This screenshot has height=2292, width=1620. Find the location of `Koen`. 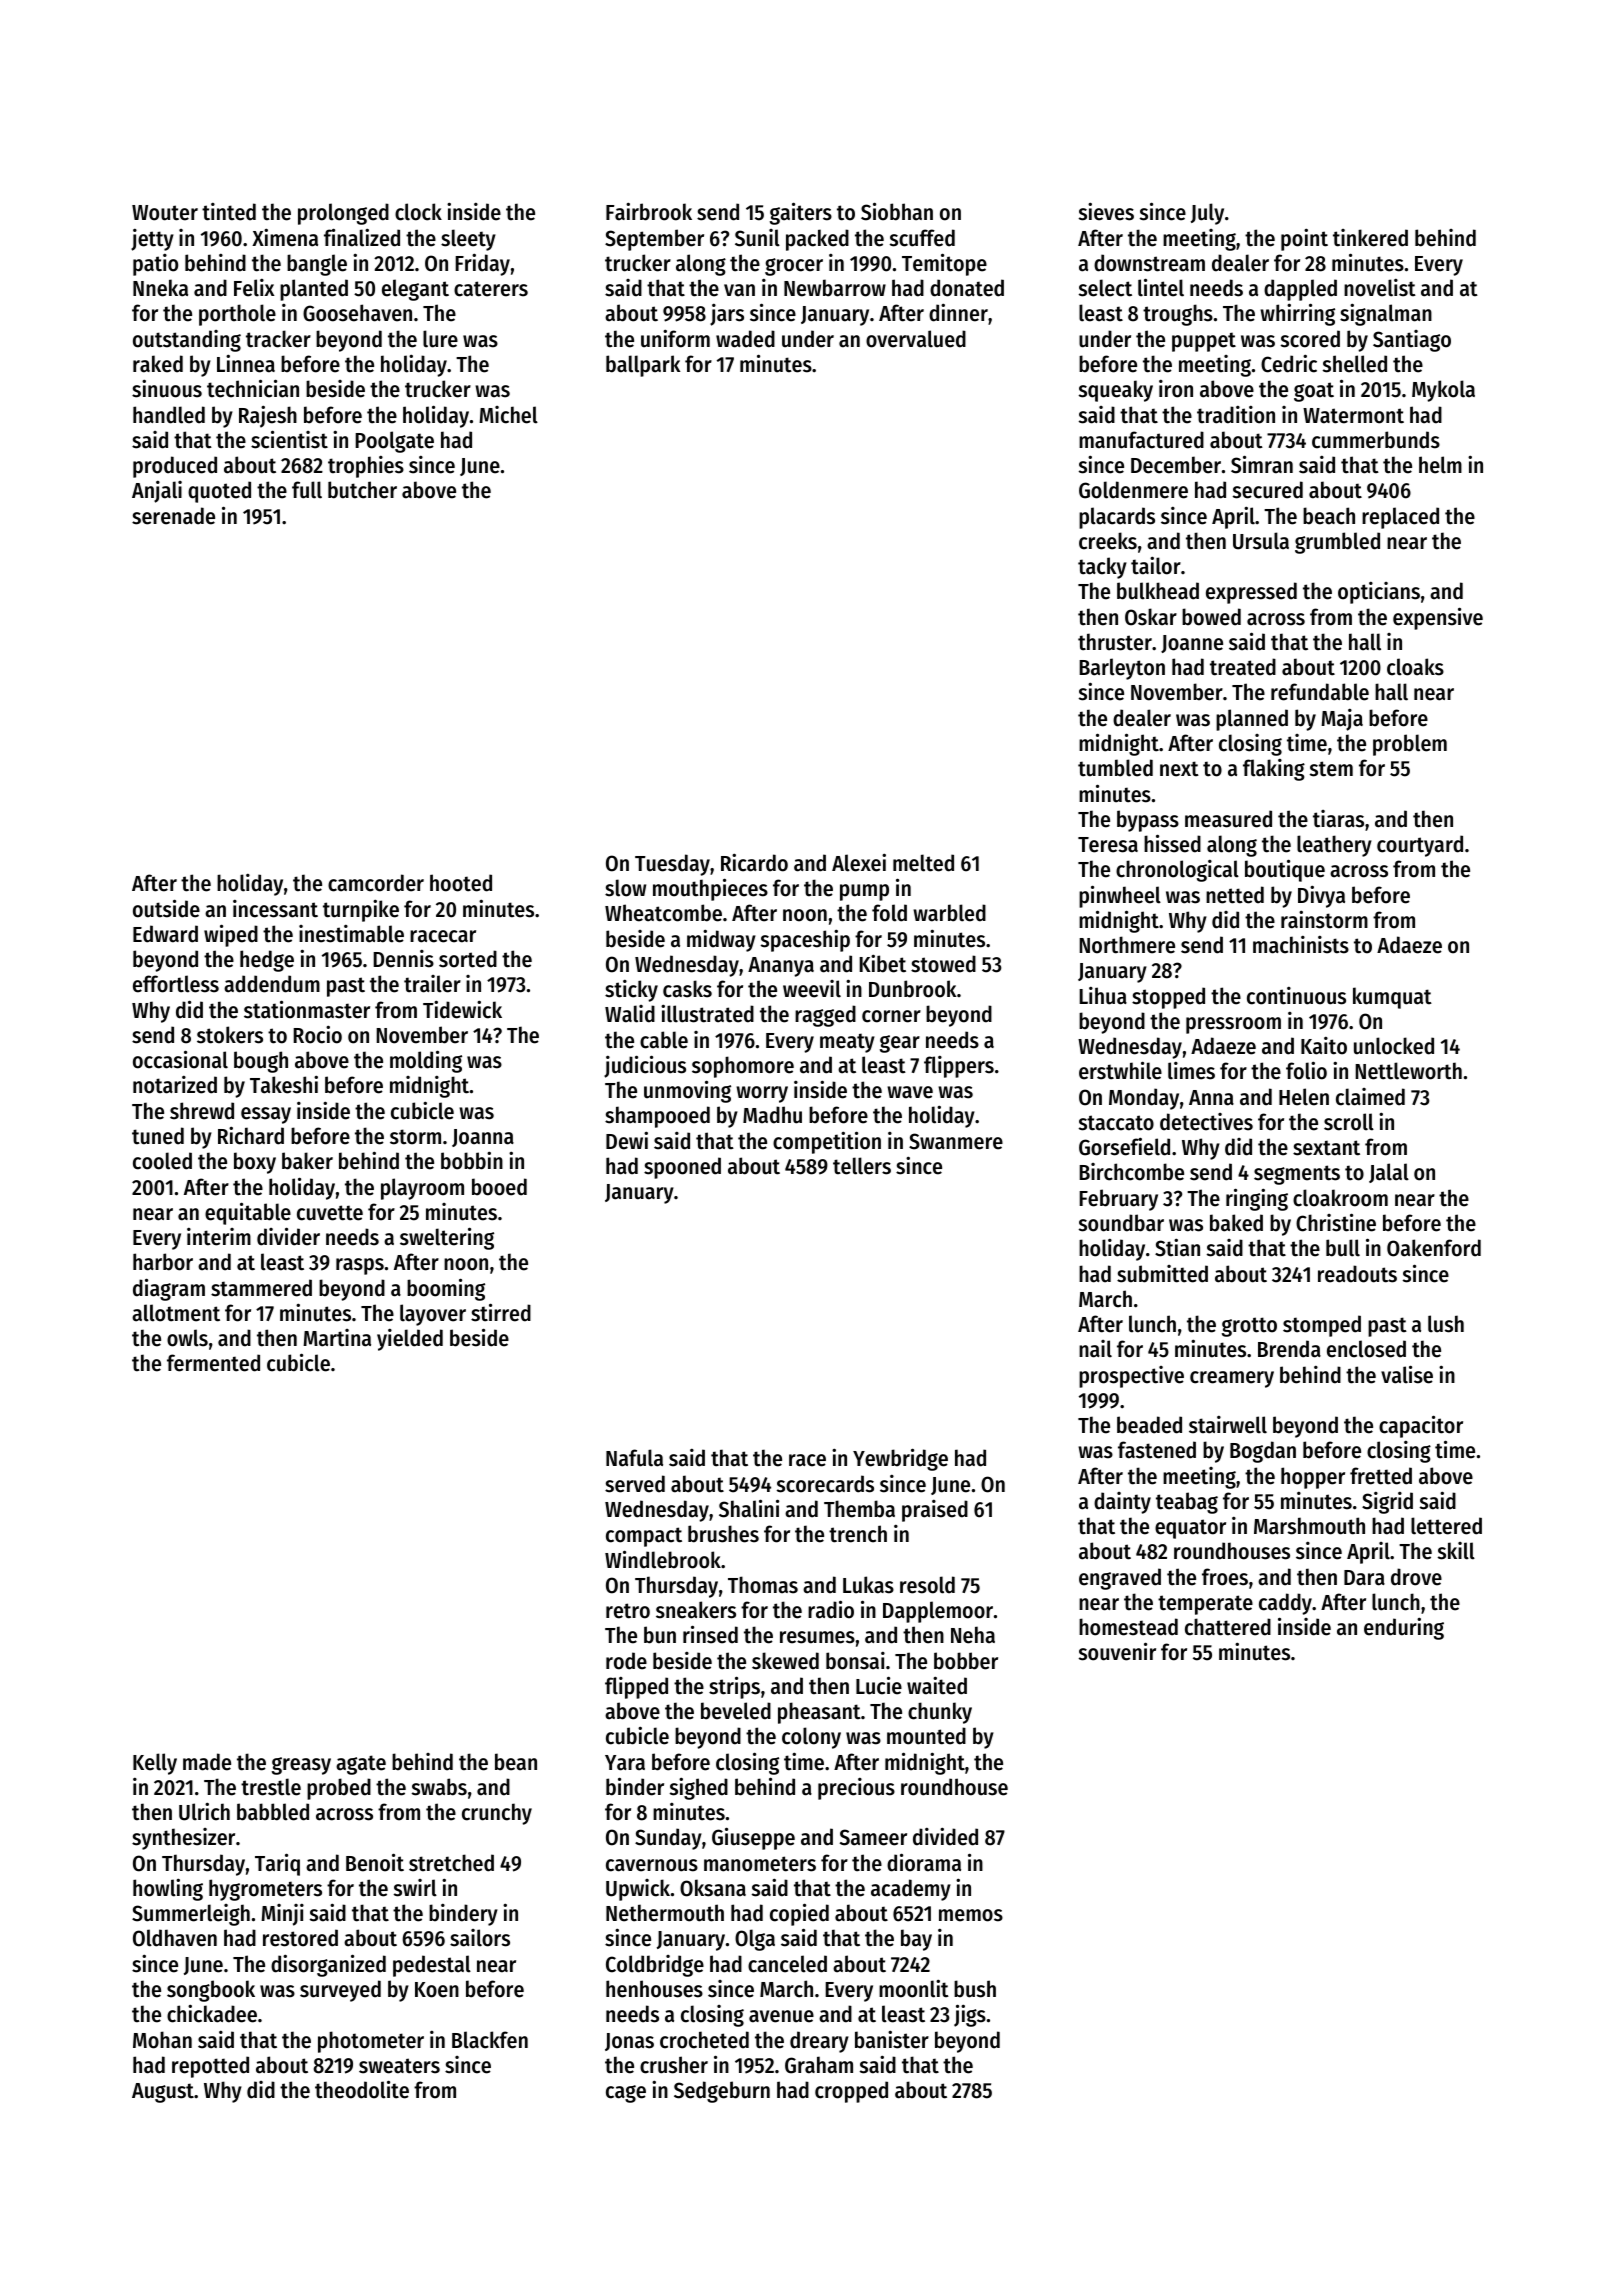

Koen is located at coordinates (437, 1990).
